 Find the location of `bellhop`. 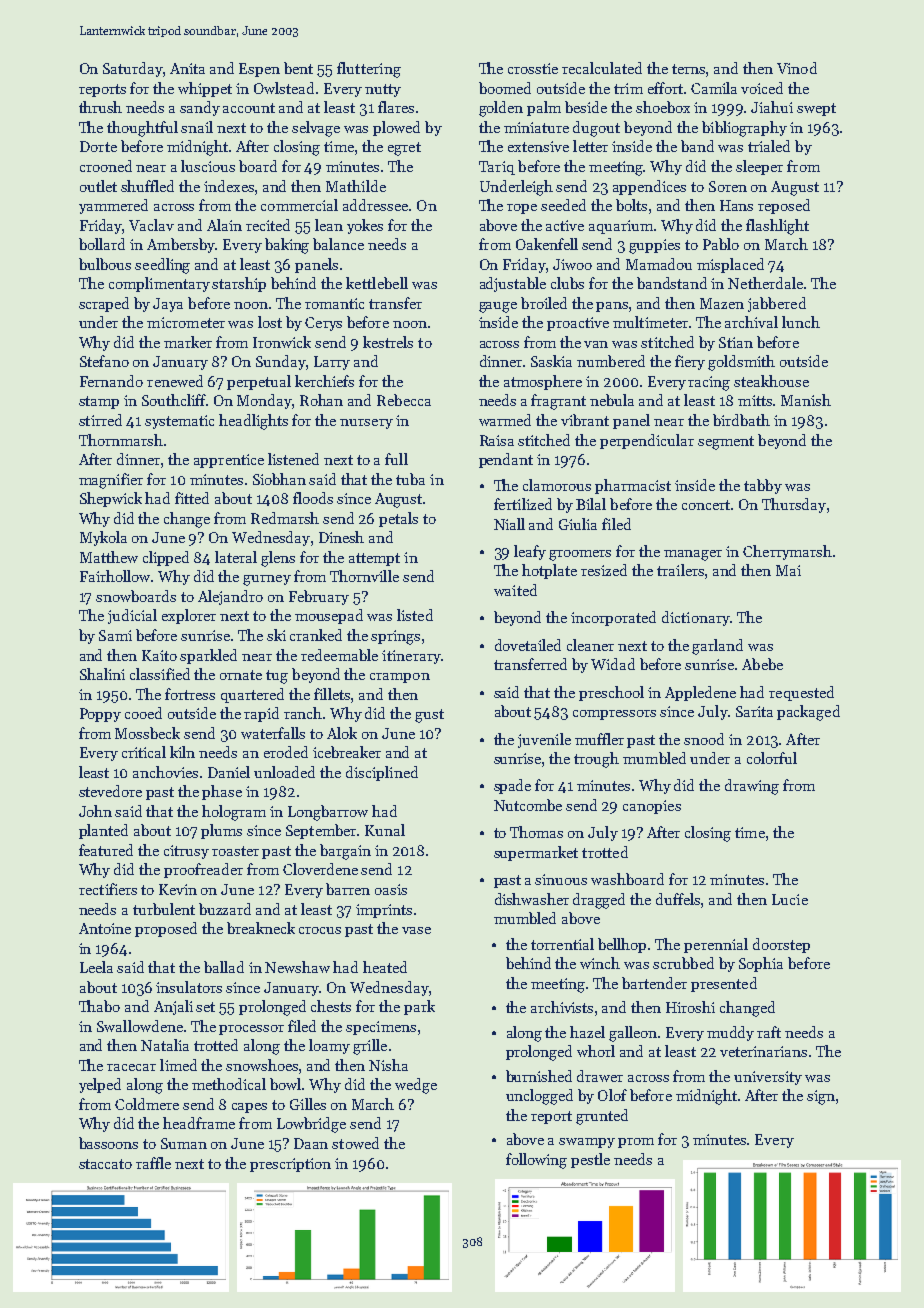

bellhop is located at coordinates (622, 945).
